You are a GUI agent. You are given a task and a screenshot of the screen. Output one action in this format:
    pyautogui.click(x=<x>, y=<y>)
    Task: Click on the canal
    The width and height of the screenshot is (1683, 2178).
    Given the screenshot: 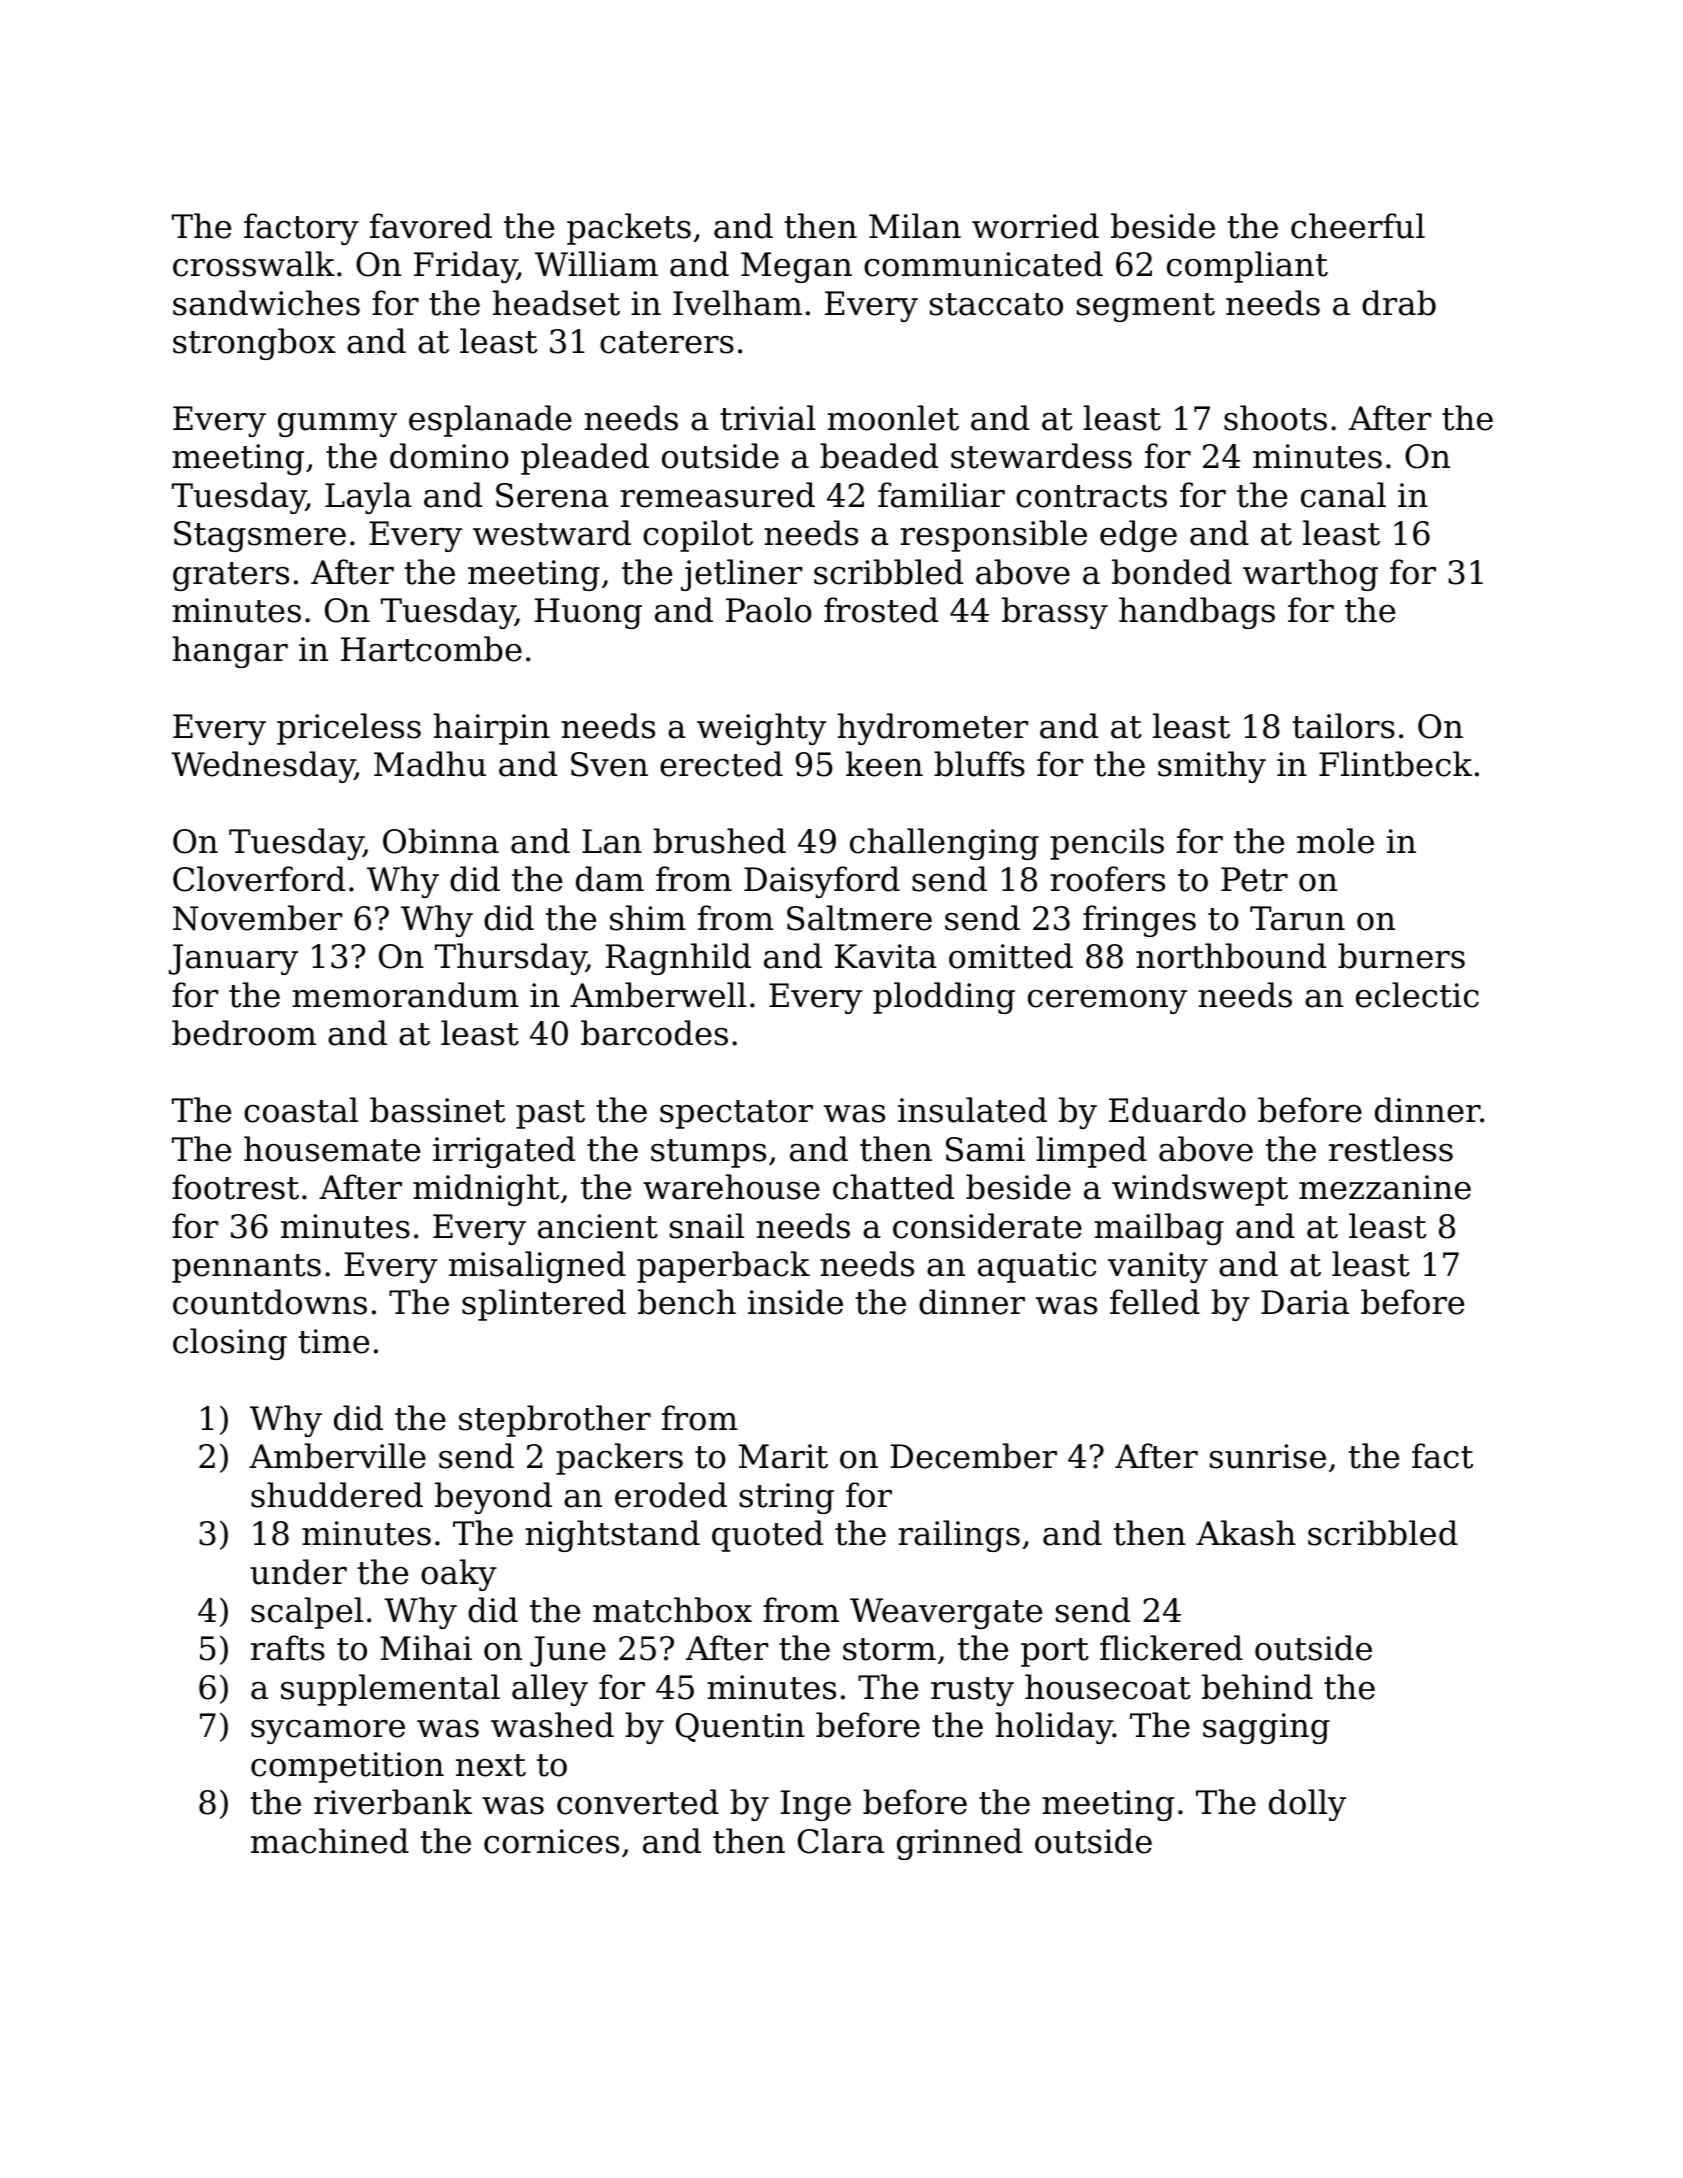 What is the action you would take?
    pyautogui.click(x=1343, y=495)
